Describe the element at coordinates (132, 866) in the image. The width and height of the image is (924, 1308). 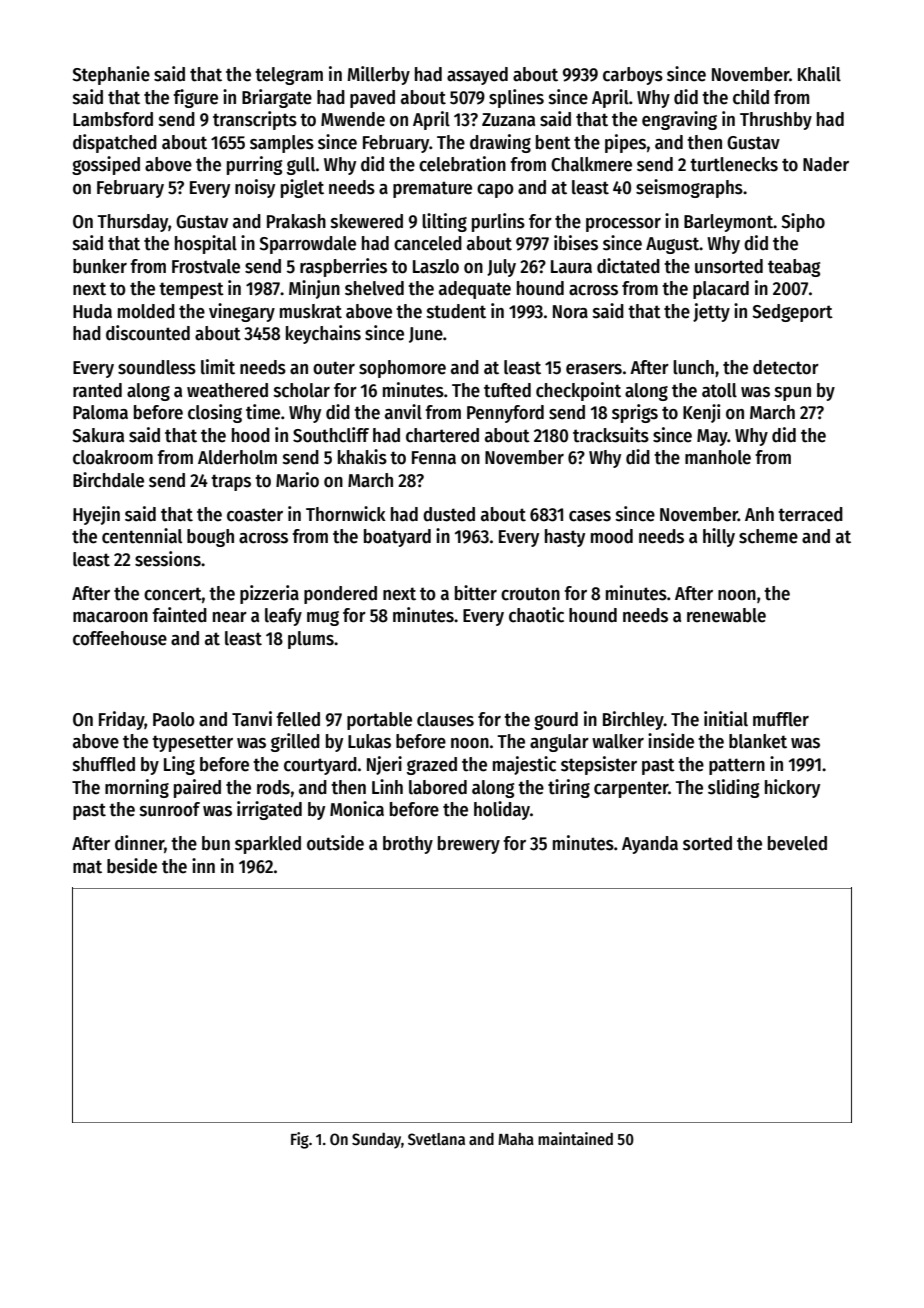
I see `beside` at that location.
